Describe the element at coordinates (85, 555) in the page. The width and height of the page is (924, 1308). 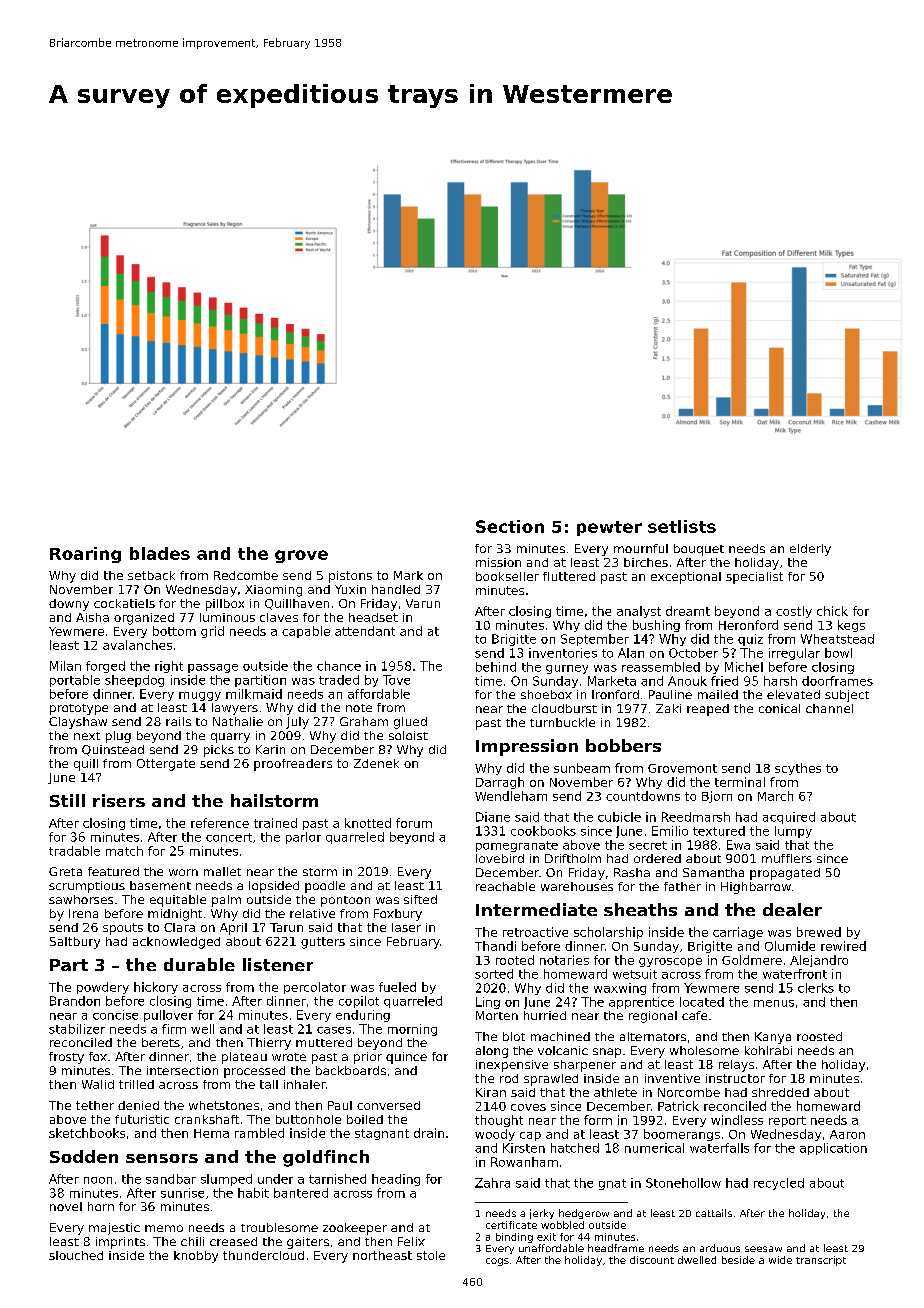
I see `Roaring` at that location.
